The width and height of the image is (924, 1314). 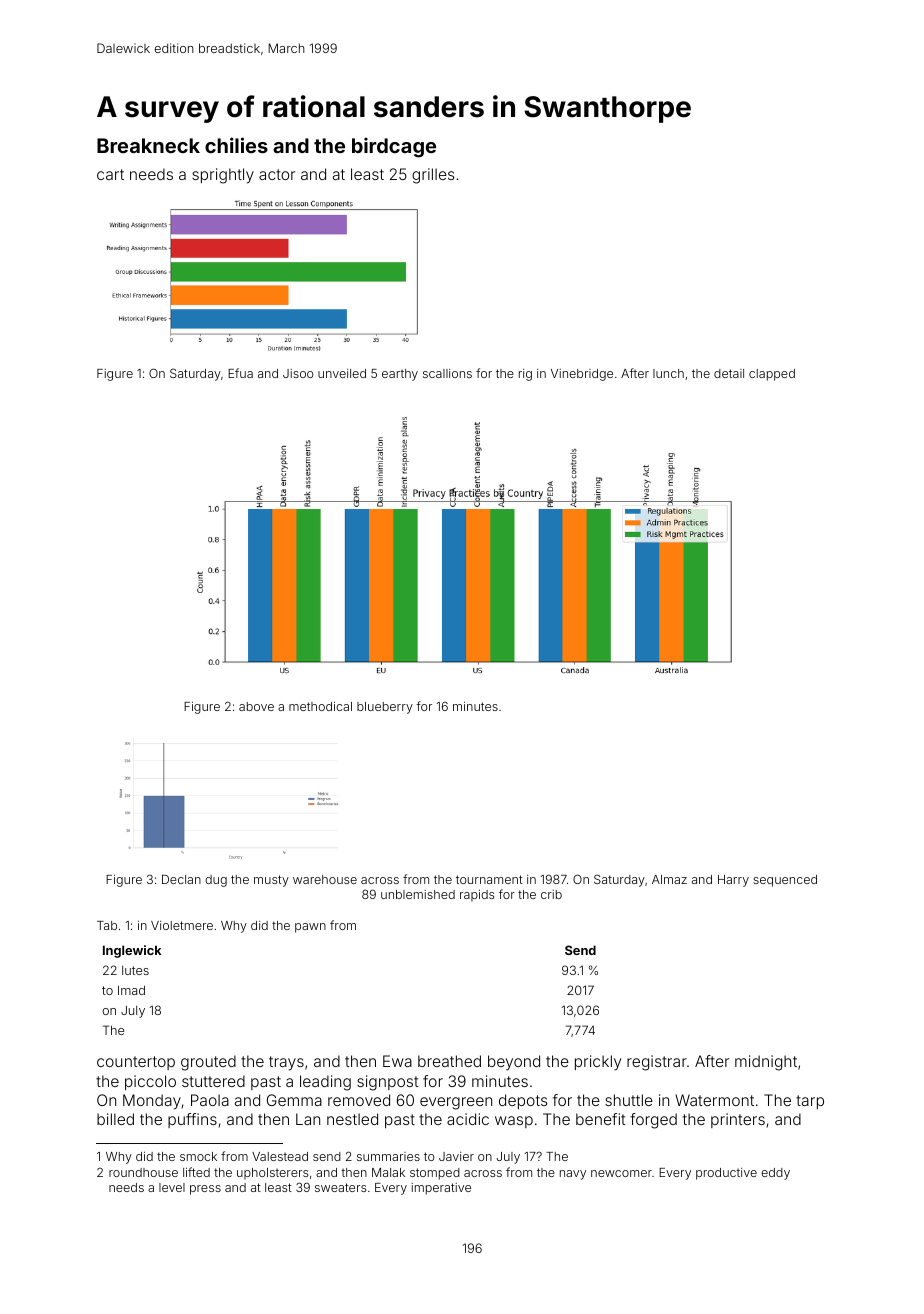 What do you see at coordinates (320, 706) in the image?
I see `methodical` at bounding box center [320, 706].
